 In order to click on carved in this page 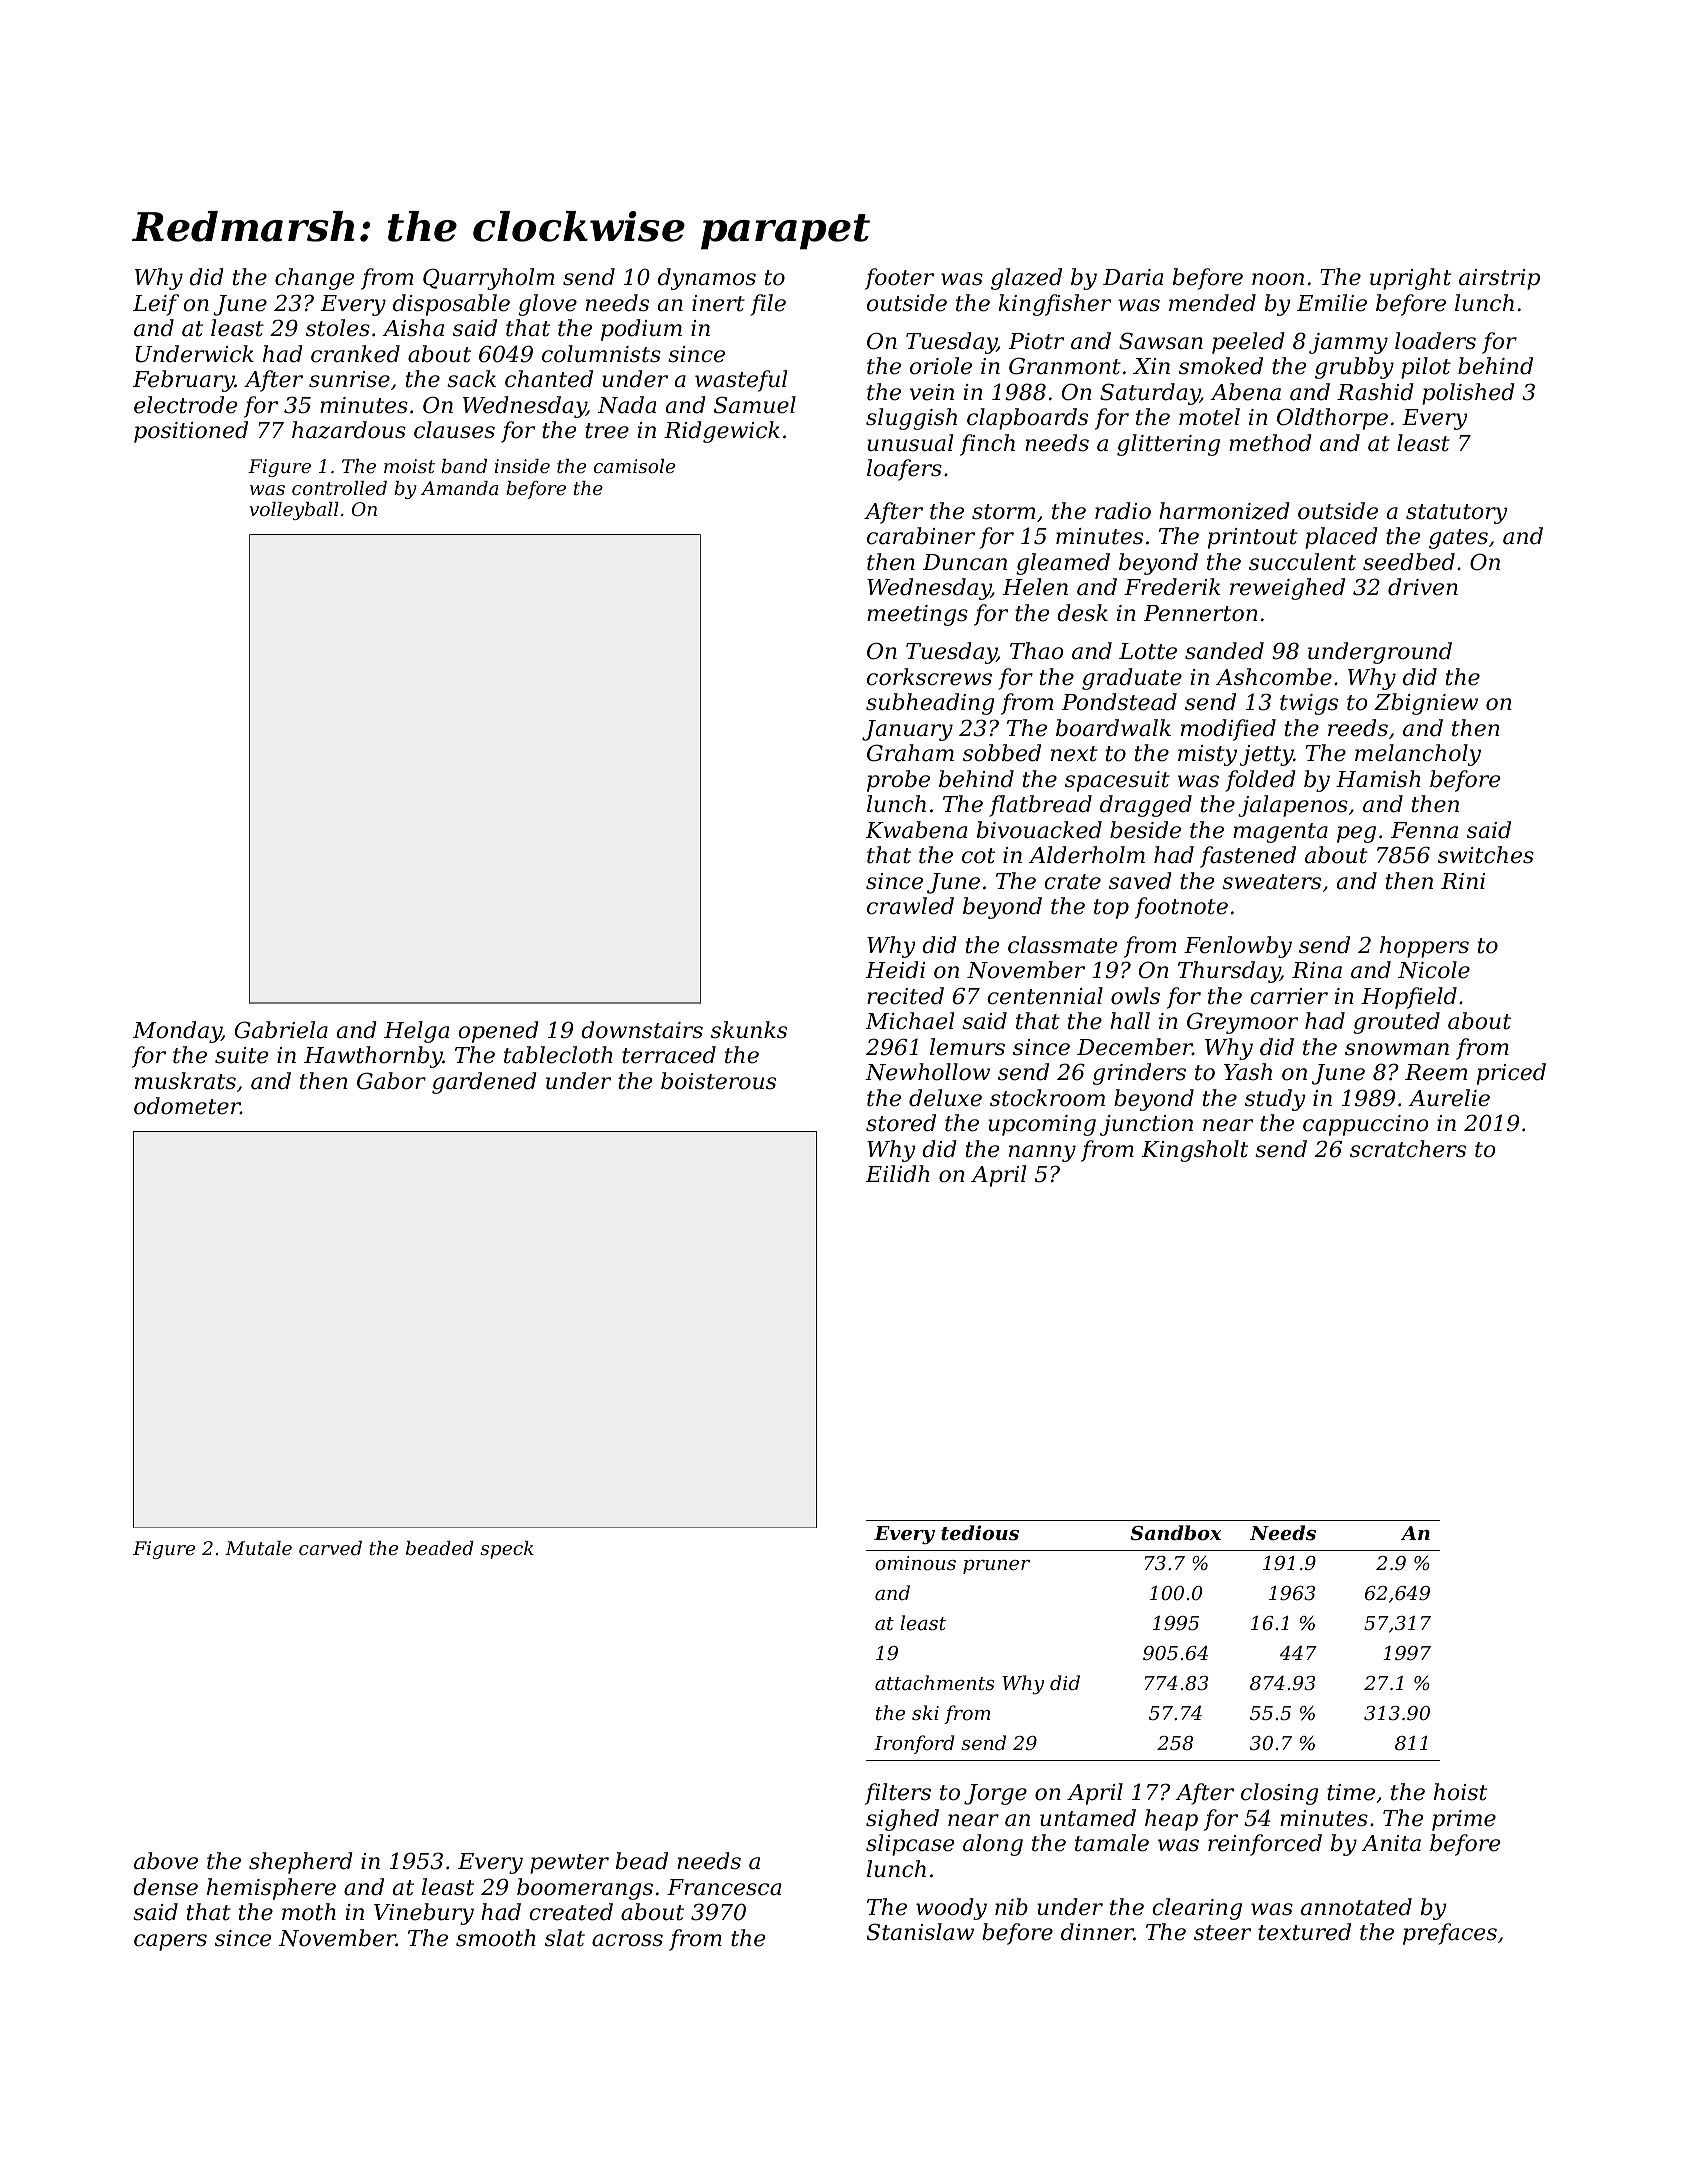, I will do `click(330, 1548)`.
